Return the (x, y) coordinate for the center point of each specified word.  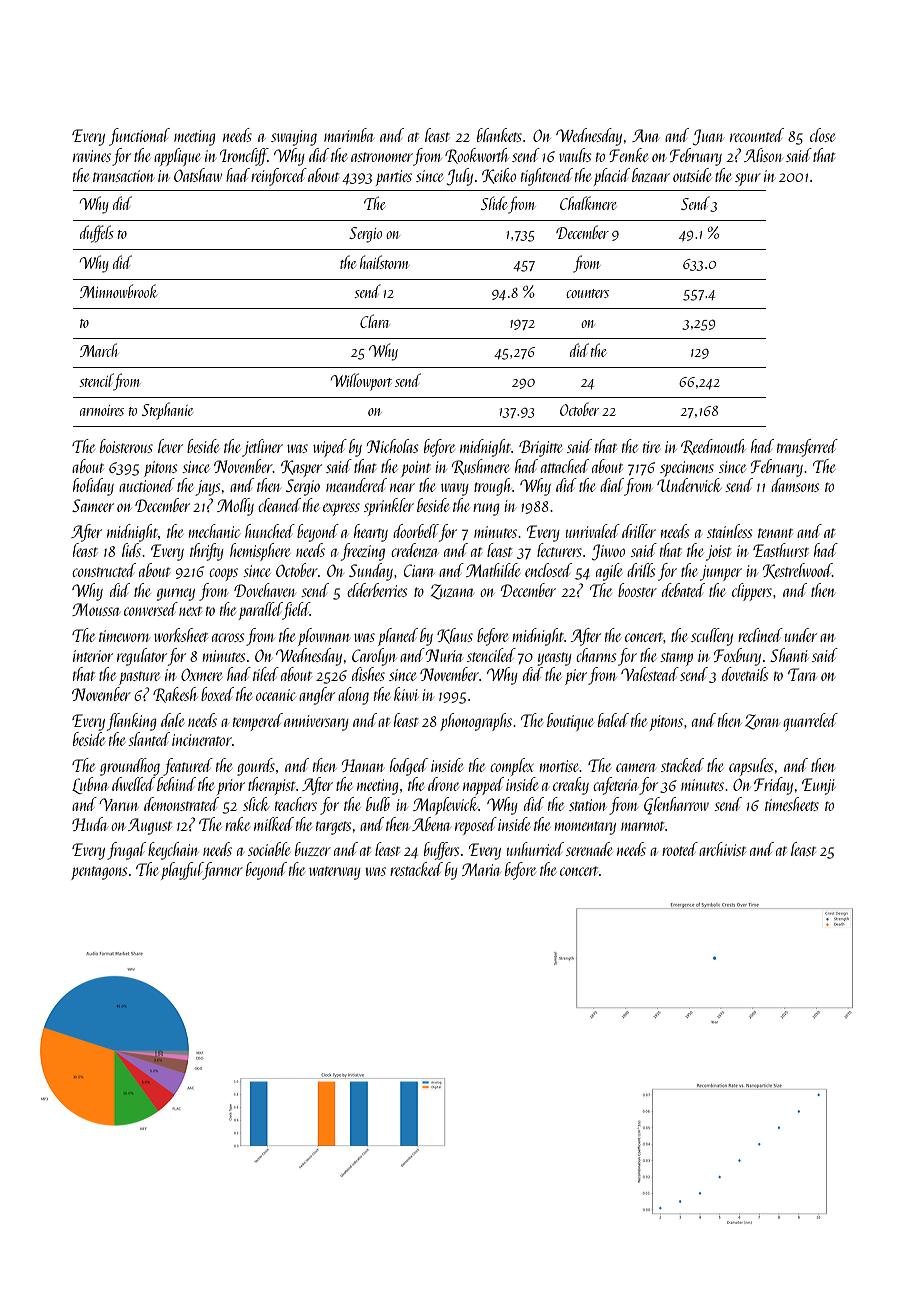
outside (692, 175)
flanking (132, 722)
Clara (374, 321)
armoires (102, 410)
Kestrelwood (797, 571)
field (296, 611)
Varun (119, 804)
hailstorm (384, 262)
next (190, 611)
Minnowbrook (119, 291)
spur (748, 179)
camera (636, 767)
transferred (807, 448)
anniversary (316, 723)
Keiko (499, 176)
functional (139, 137)
